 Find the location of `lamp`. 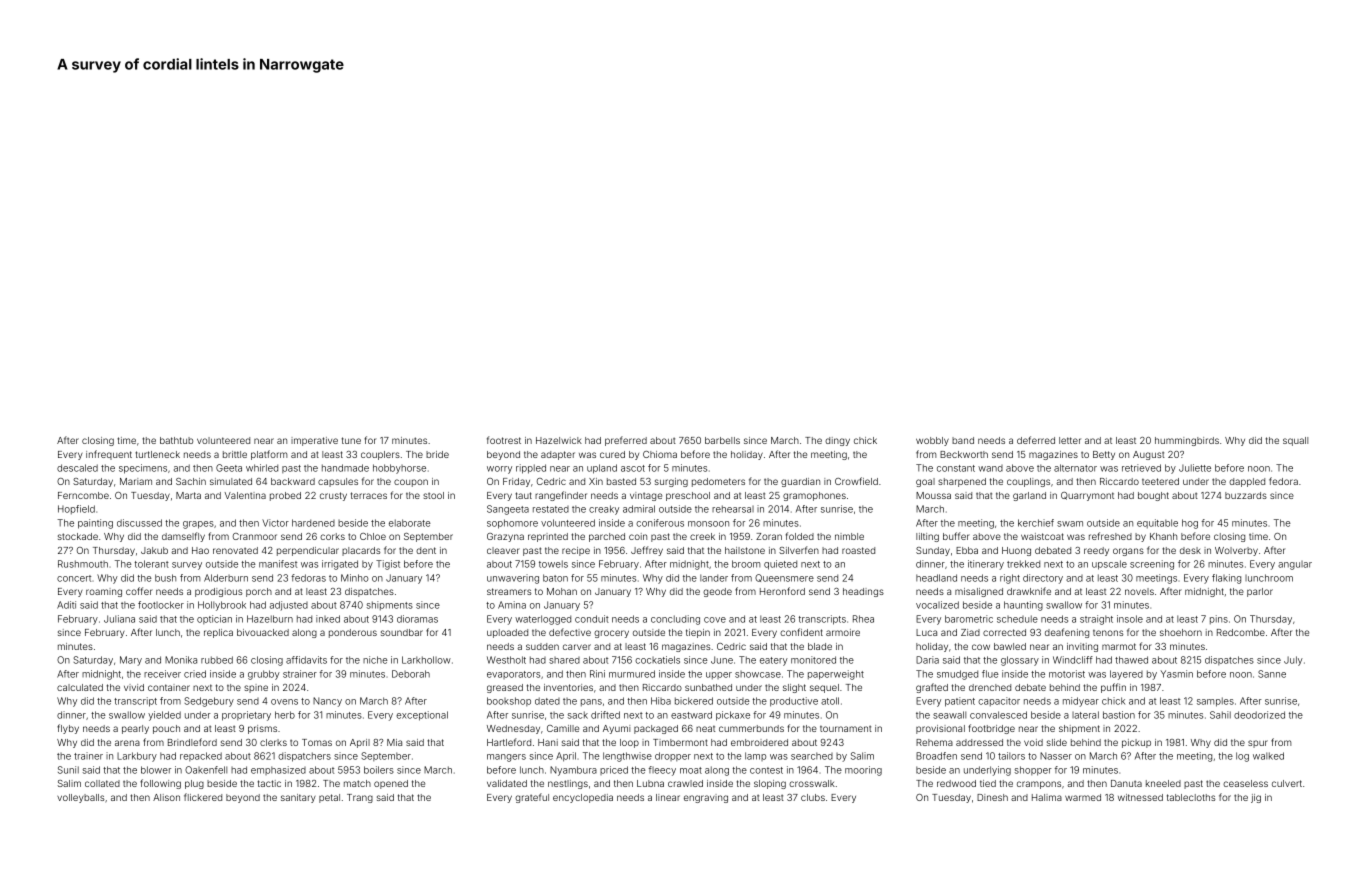

lamp is located at coordinates (755, 756).
